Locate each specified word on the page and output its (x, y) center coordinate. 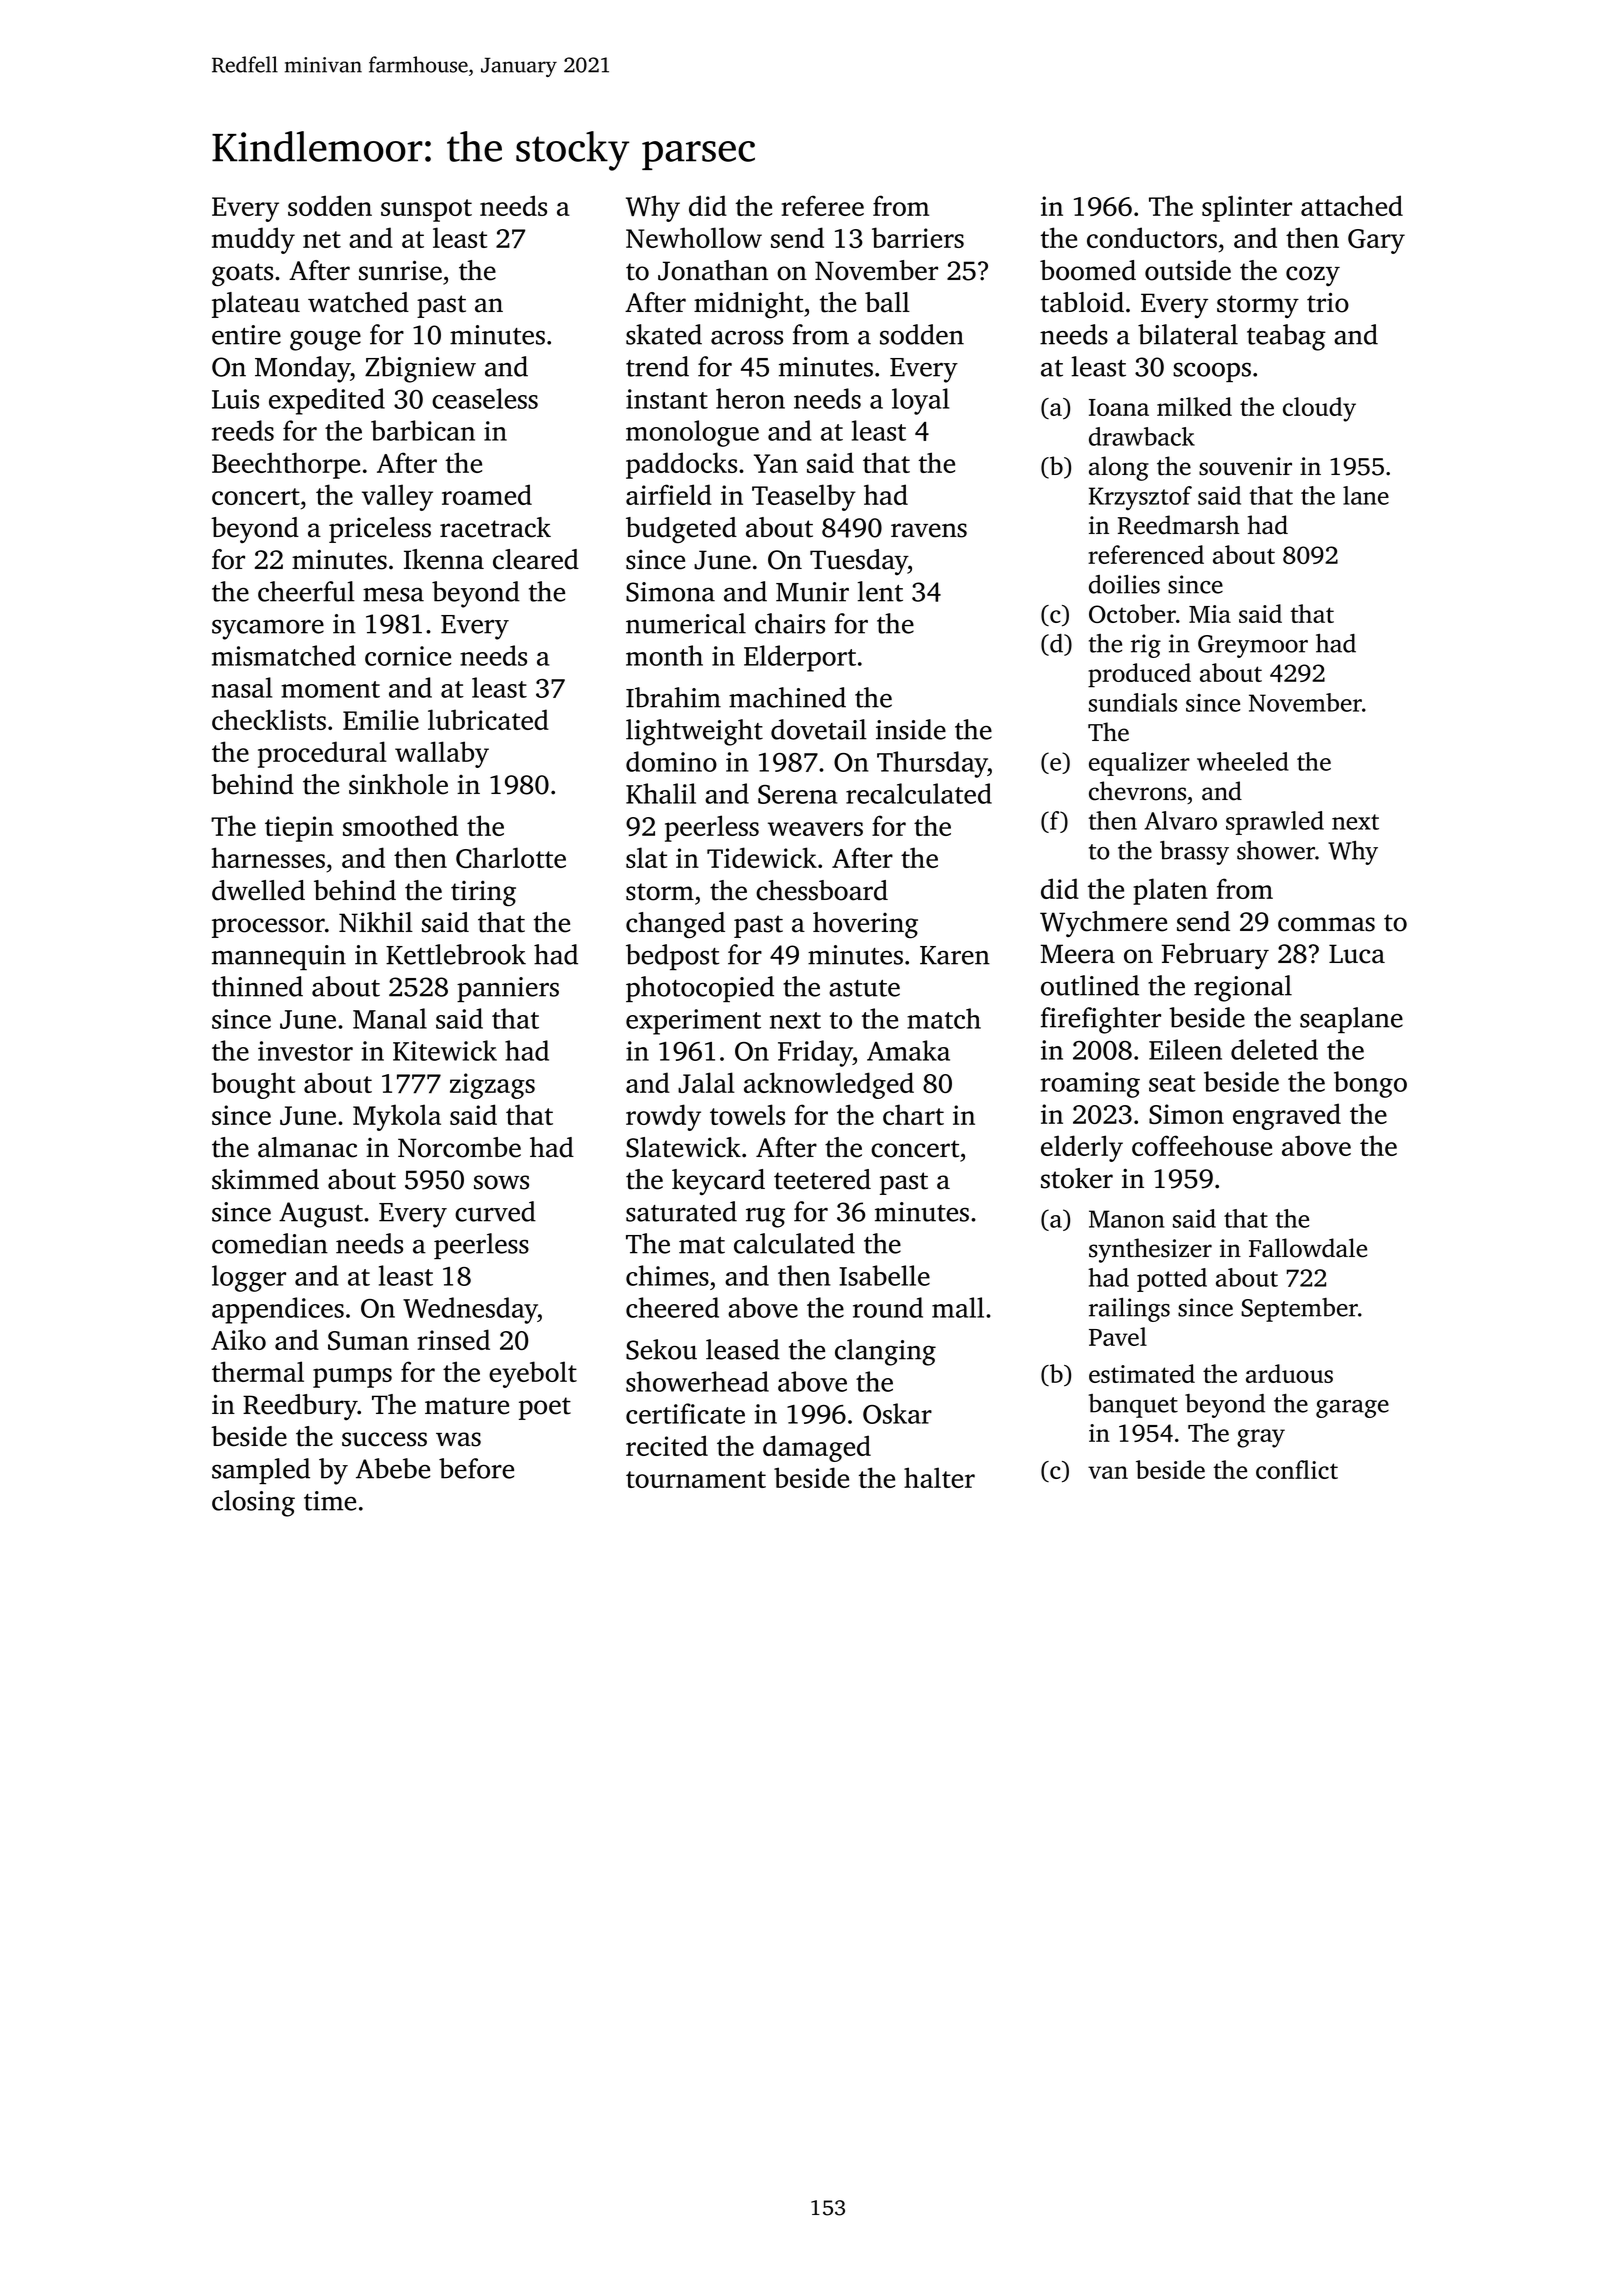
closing (253, 1503)
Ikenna (444, 559)
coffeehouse (1202, 1145)
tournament (696, 1479)
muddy (253, 240)
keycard (718, 1182)
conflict (1297, 1469)
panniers (508, 989)
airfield (669, 494)
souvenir (1245, 466)
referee (822, 205)
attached (1352, 205)
